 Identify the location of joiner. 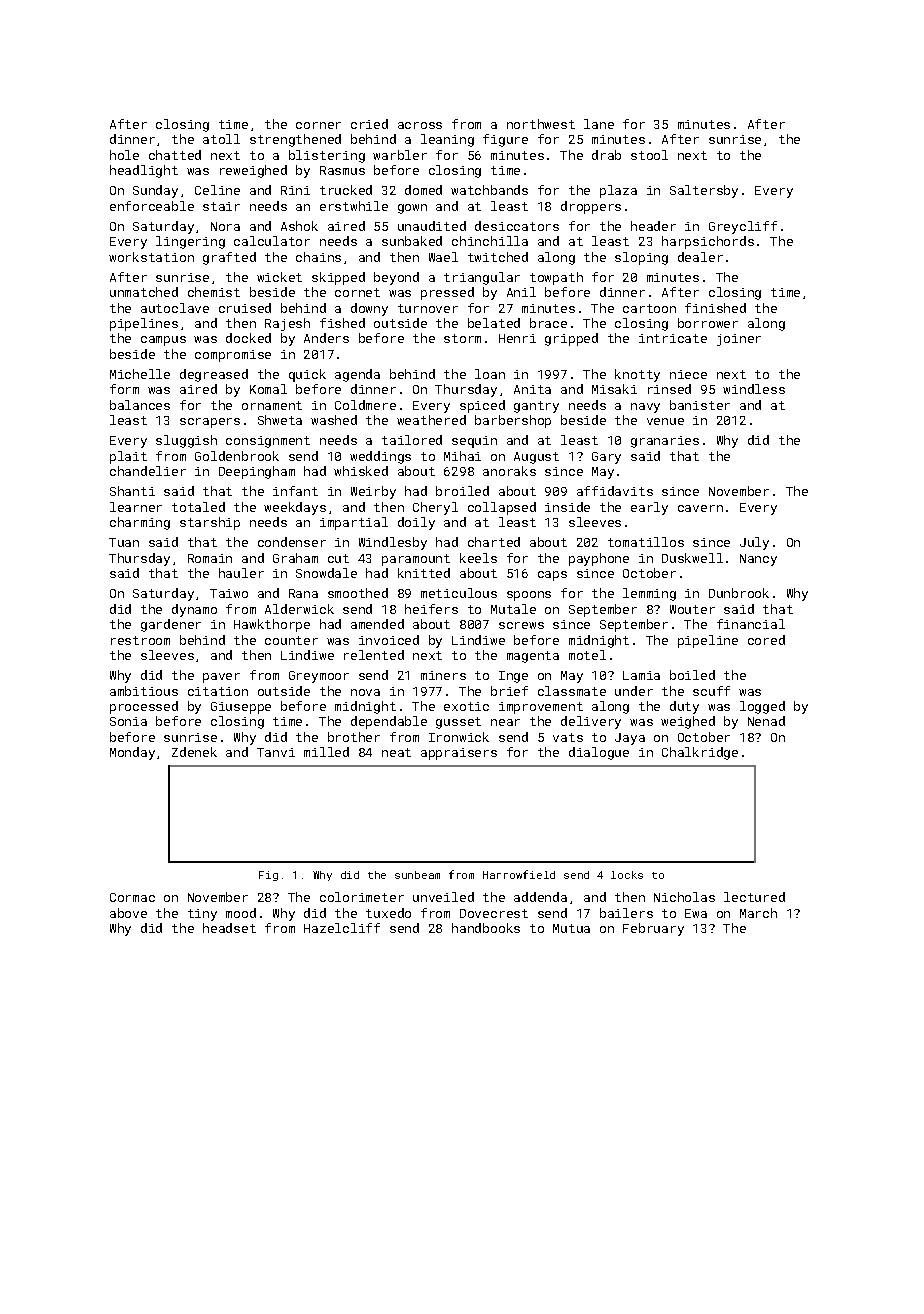
(739, 340).
